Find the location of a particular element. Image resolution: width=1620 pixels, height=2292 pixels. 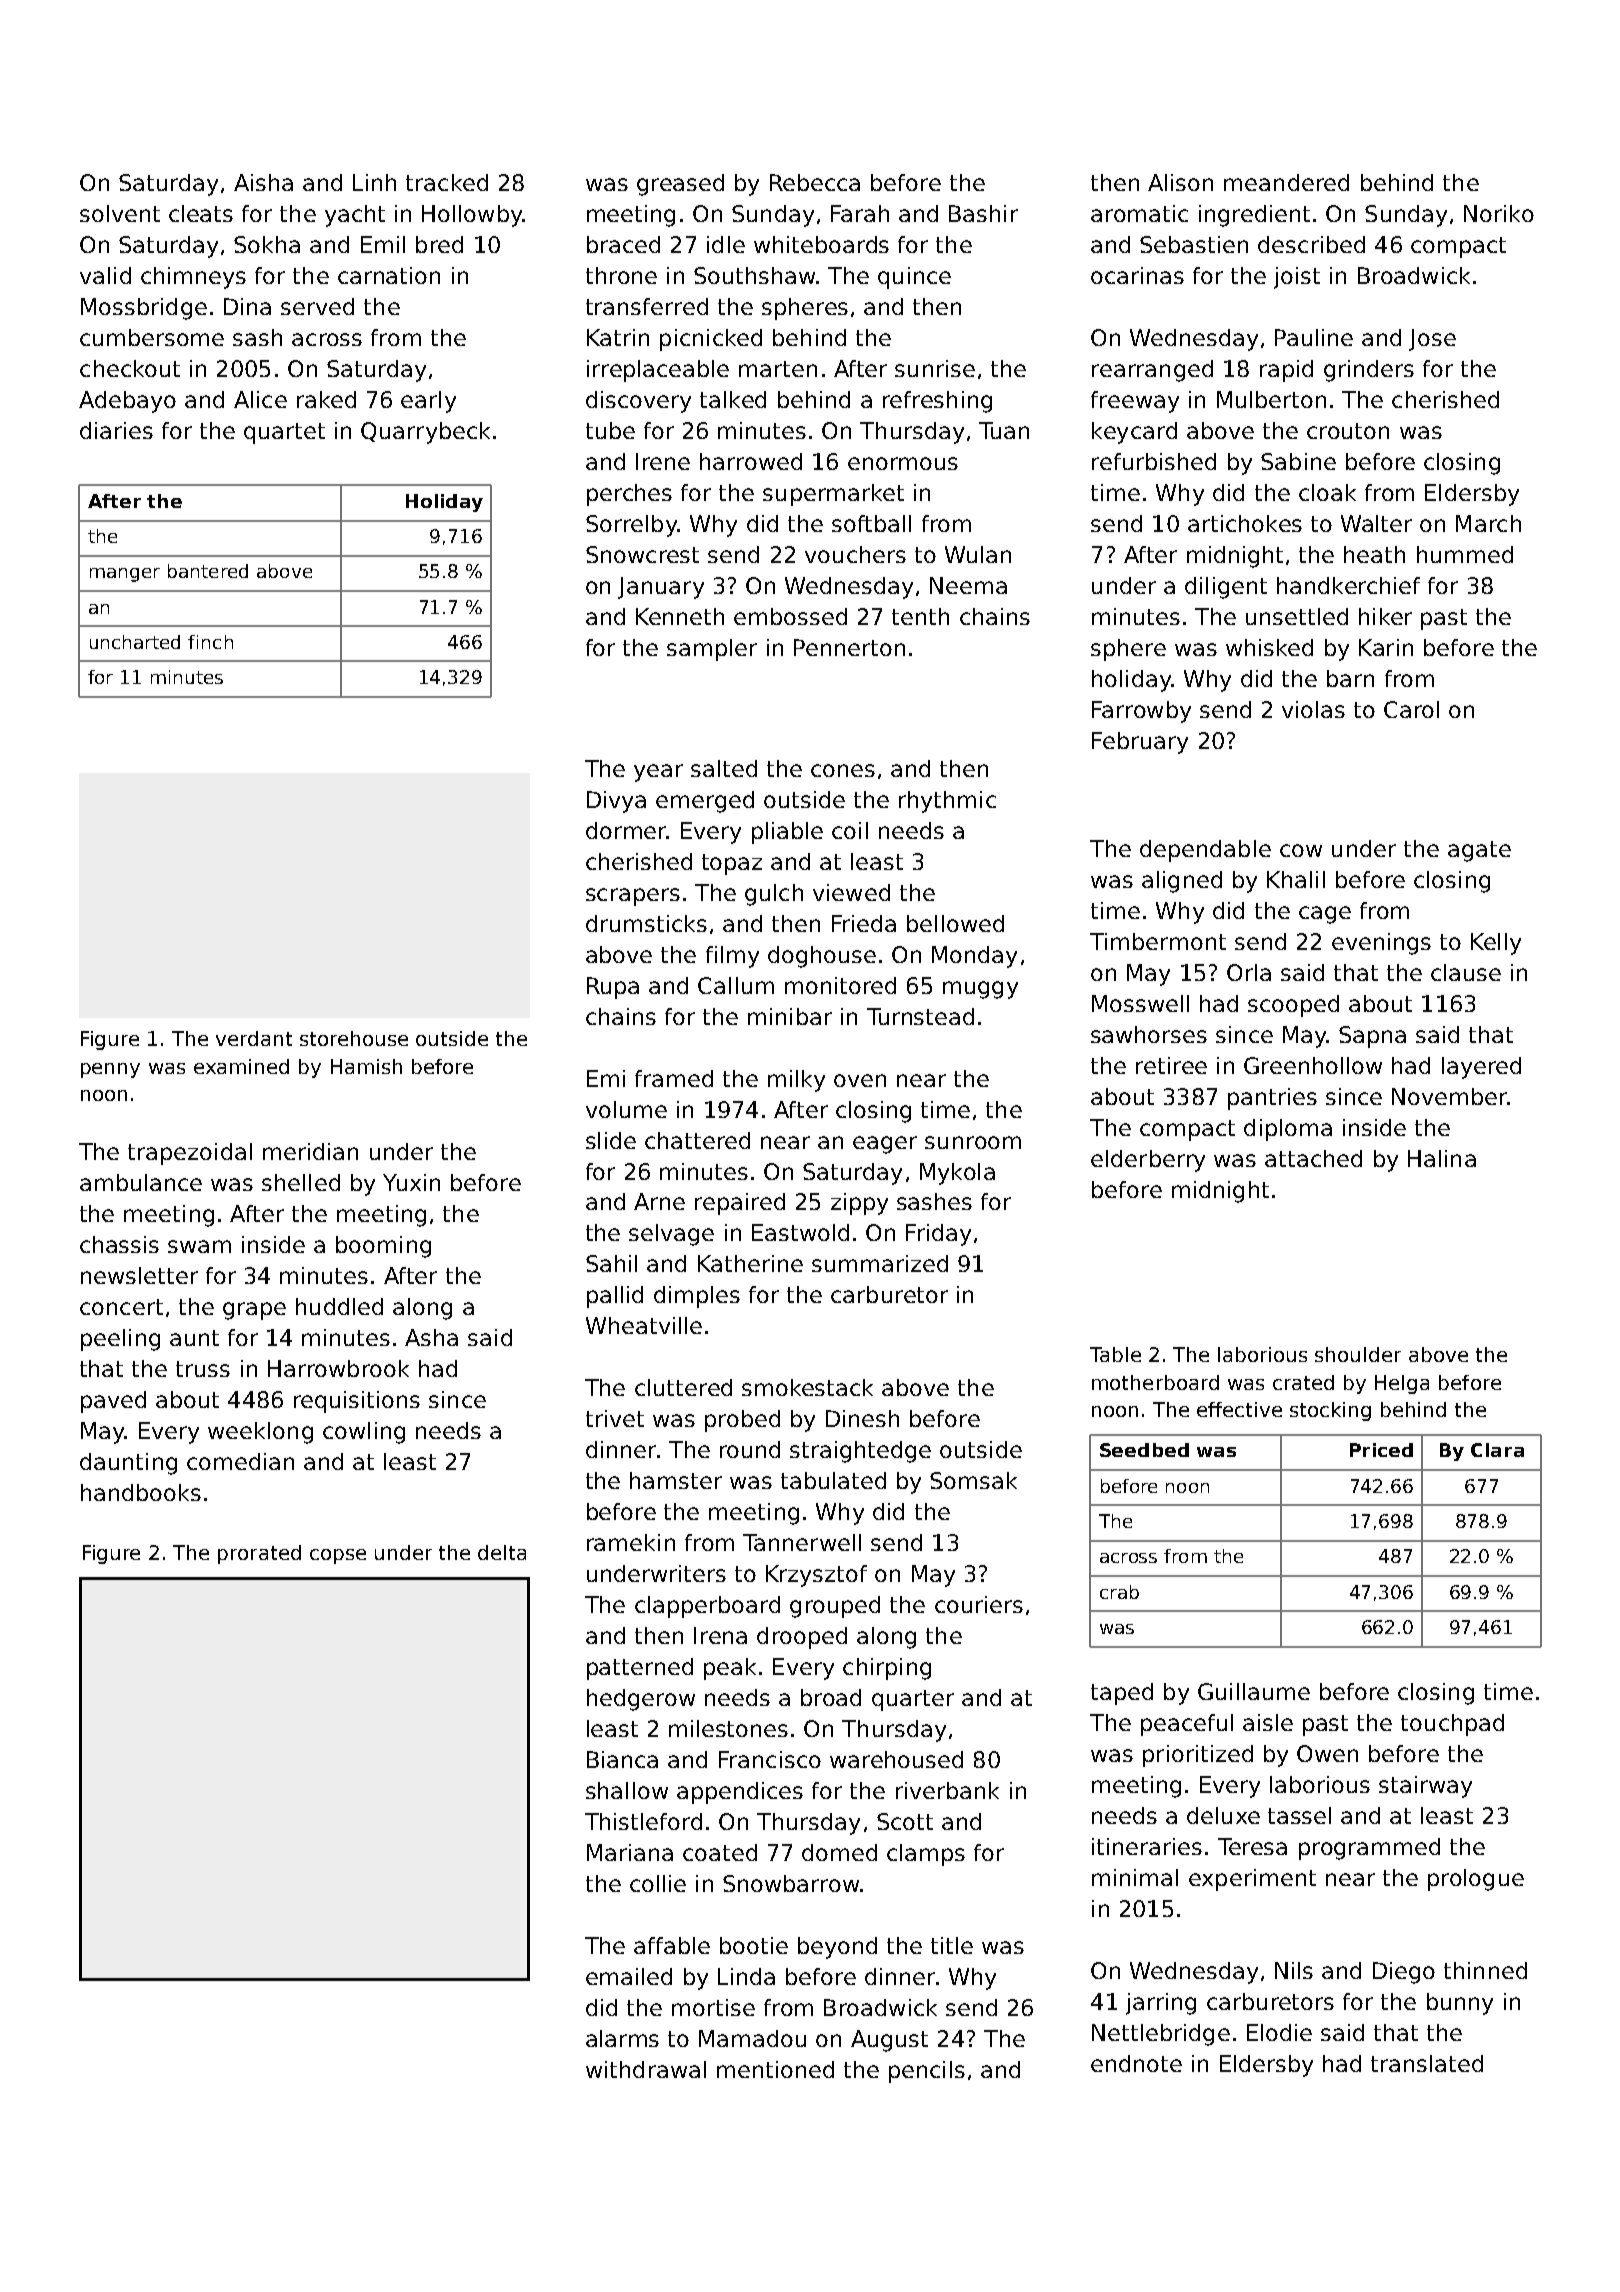

bantered is located at coordinates (208, 571).
